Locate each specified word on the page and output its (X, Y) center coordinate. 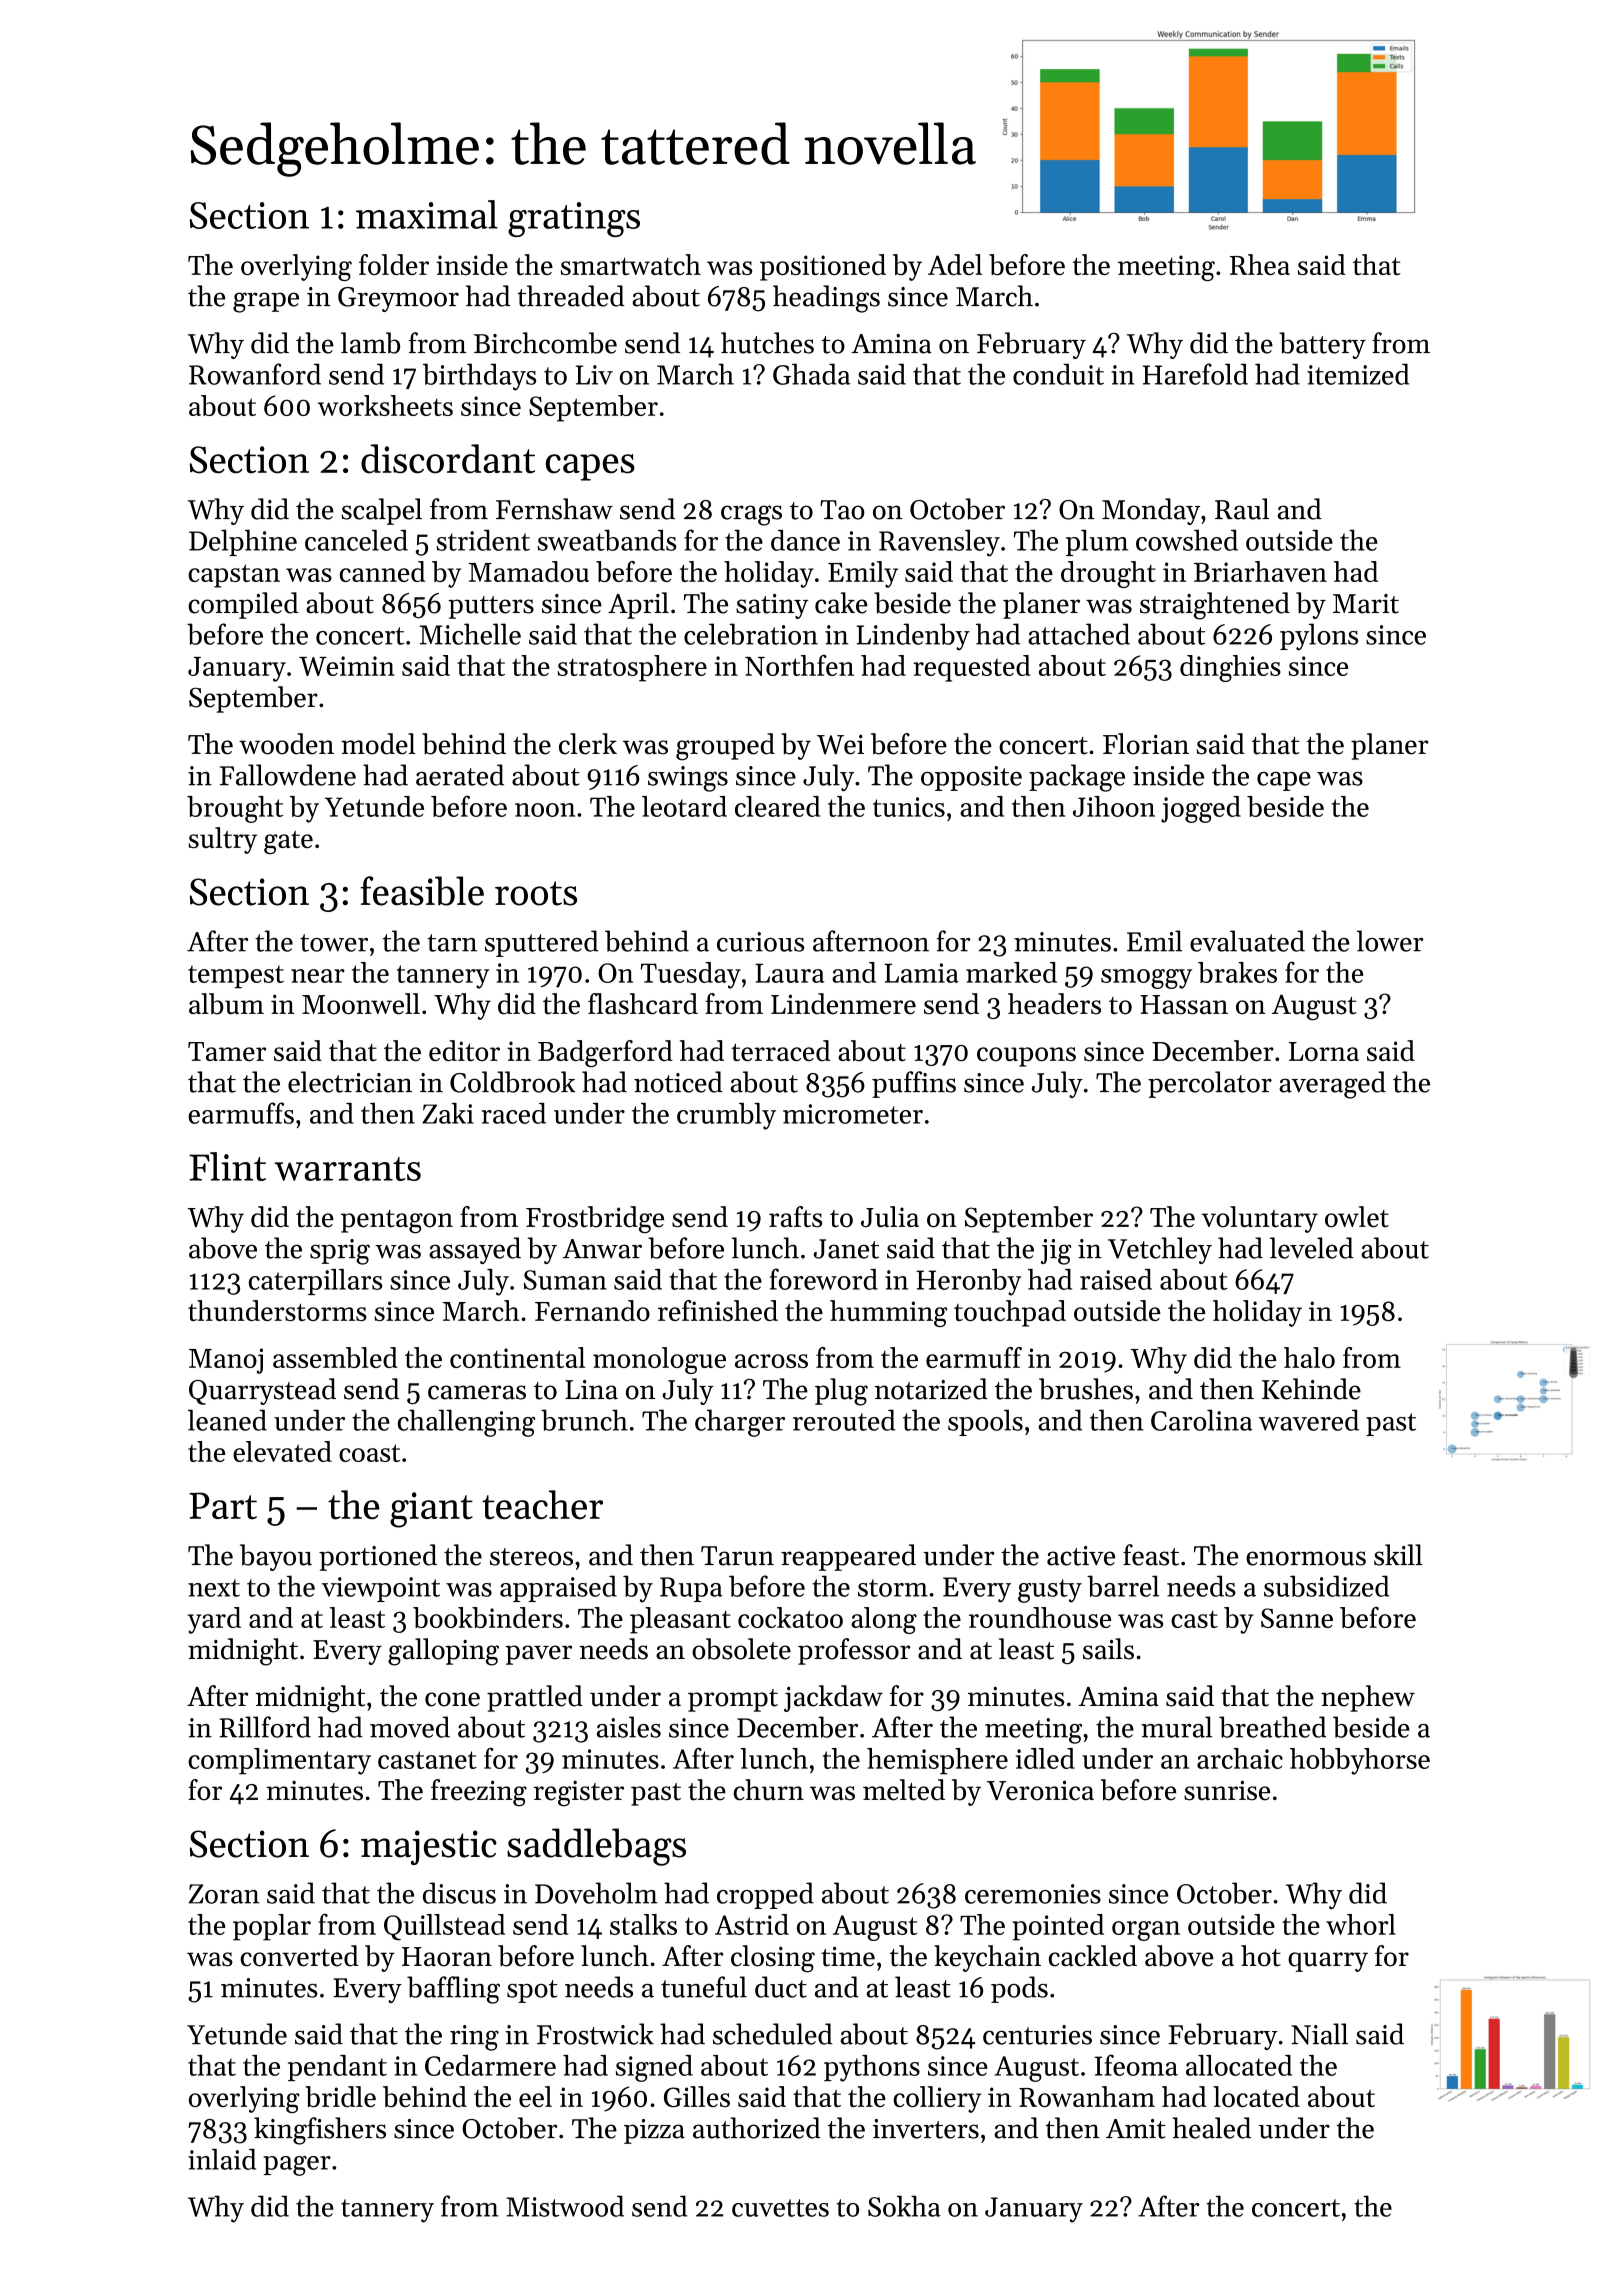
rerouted (844, 1420)
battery (1322, 345)
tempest (236, 977)
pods (1019, 1989)
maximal (427, 214)
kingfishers (320, 2131)
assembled (335, 1357)
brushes (1086, 1389)
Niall (1319, 2034)
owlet (1357, 1217)
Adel (955, 264)
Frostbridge (595, 1220)
